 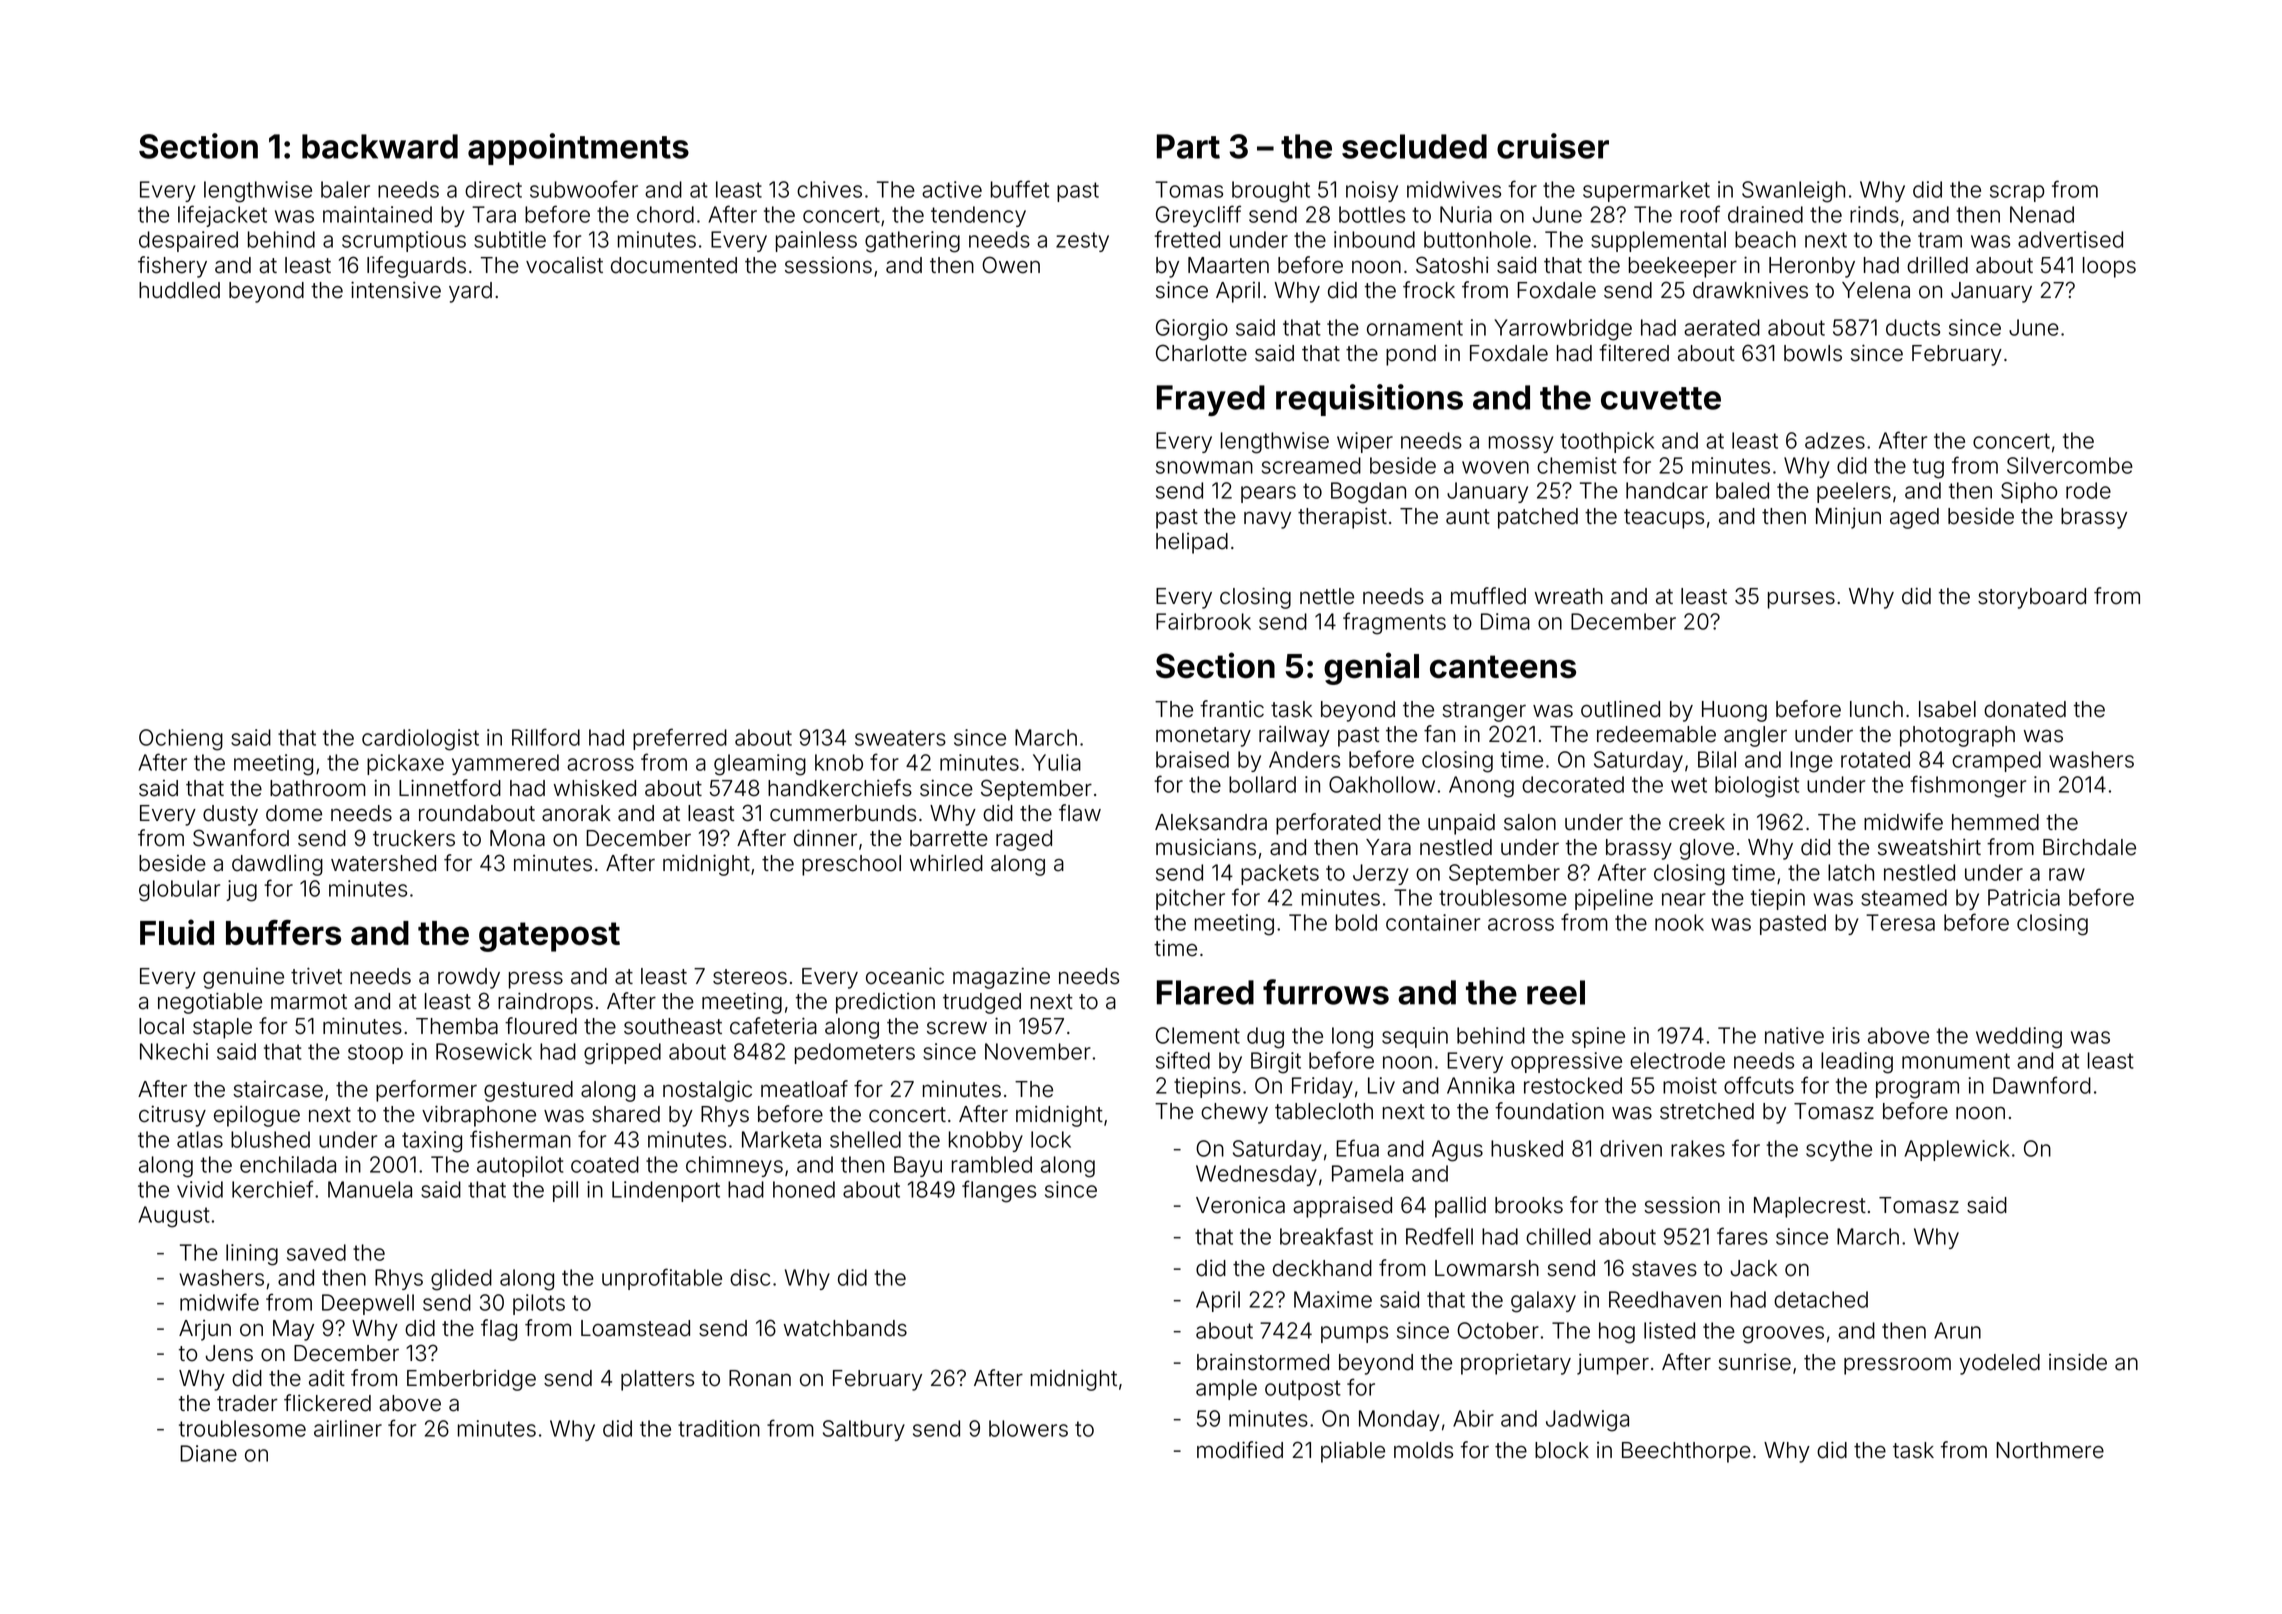 I want to click on braised, so click(x=1192, y=759).
